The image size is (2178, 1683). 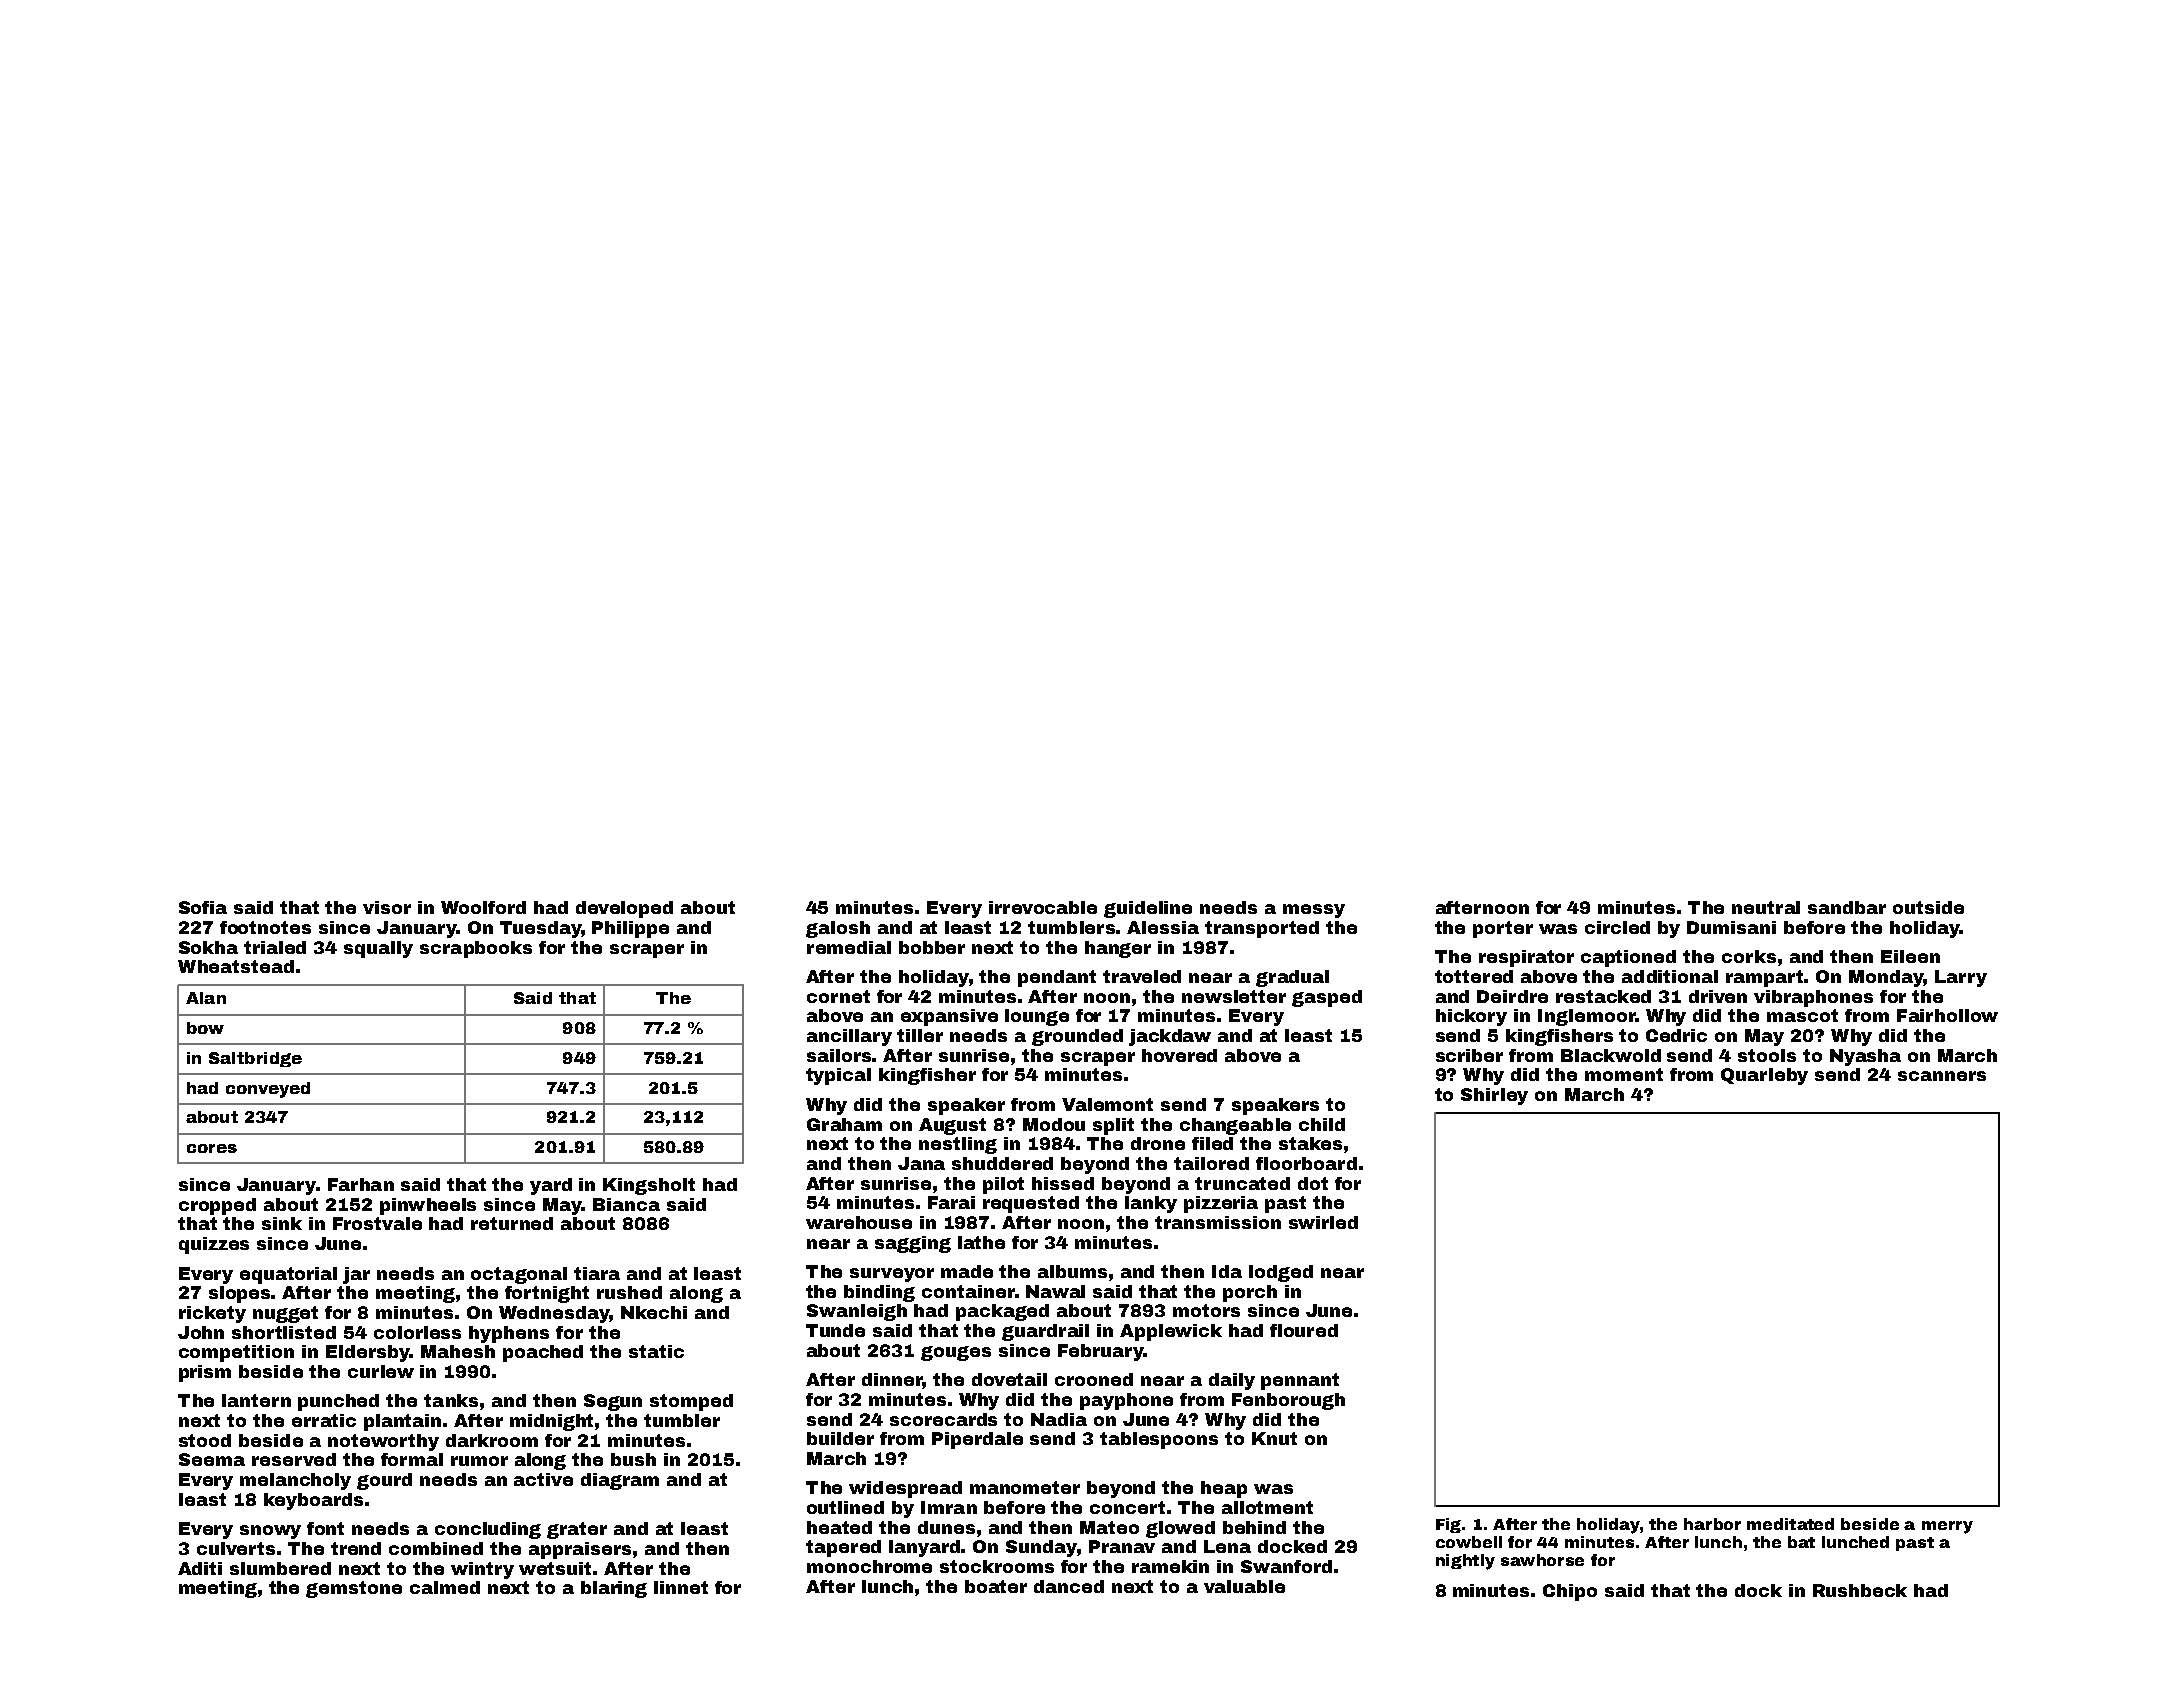 What do you see at coordinates (844, 1124) in the page?
I see `Graham` at bounding box center [844, 1124].
